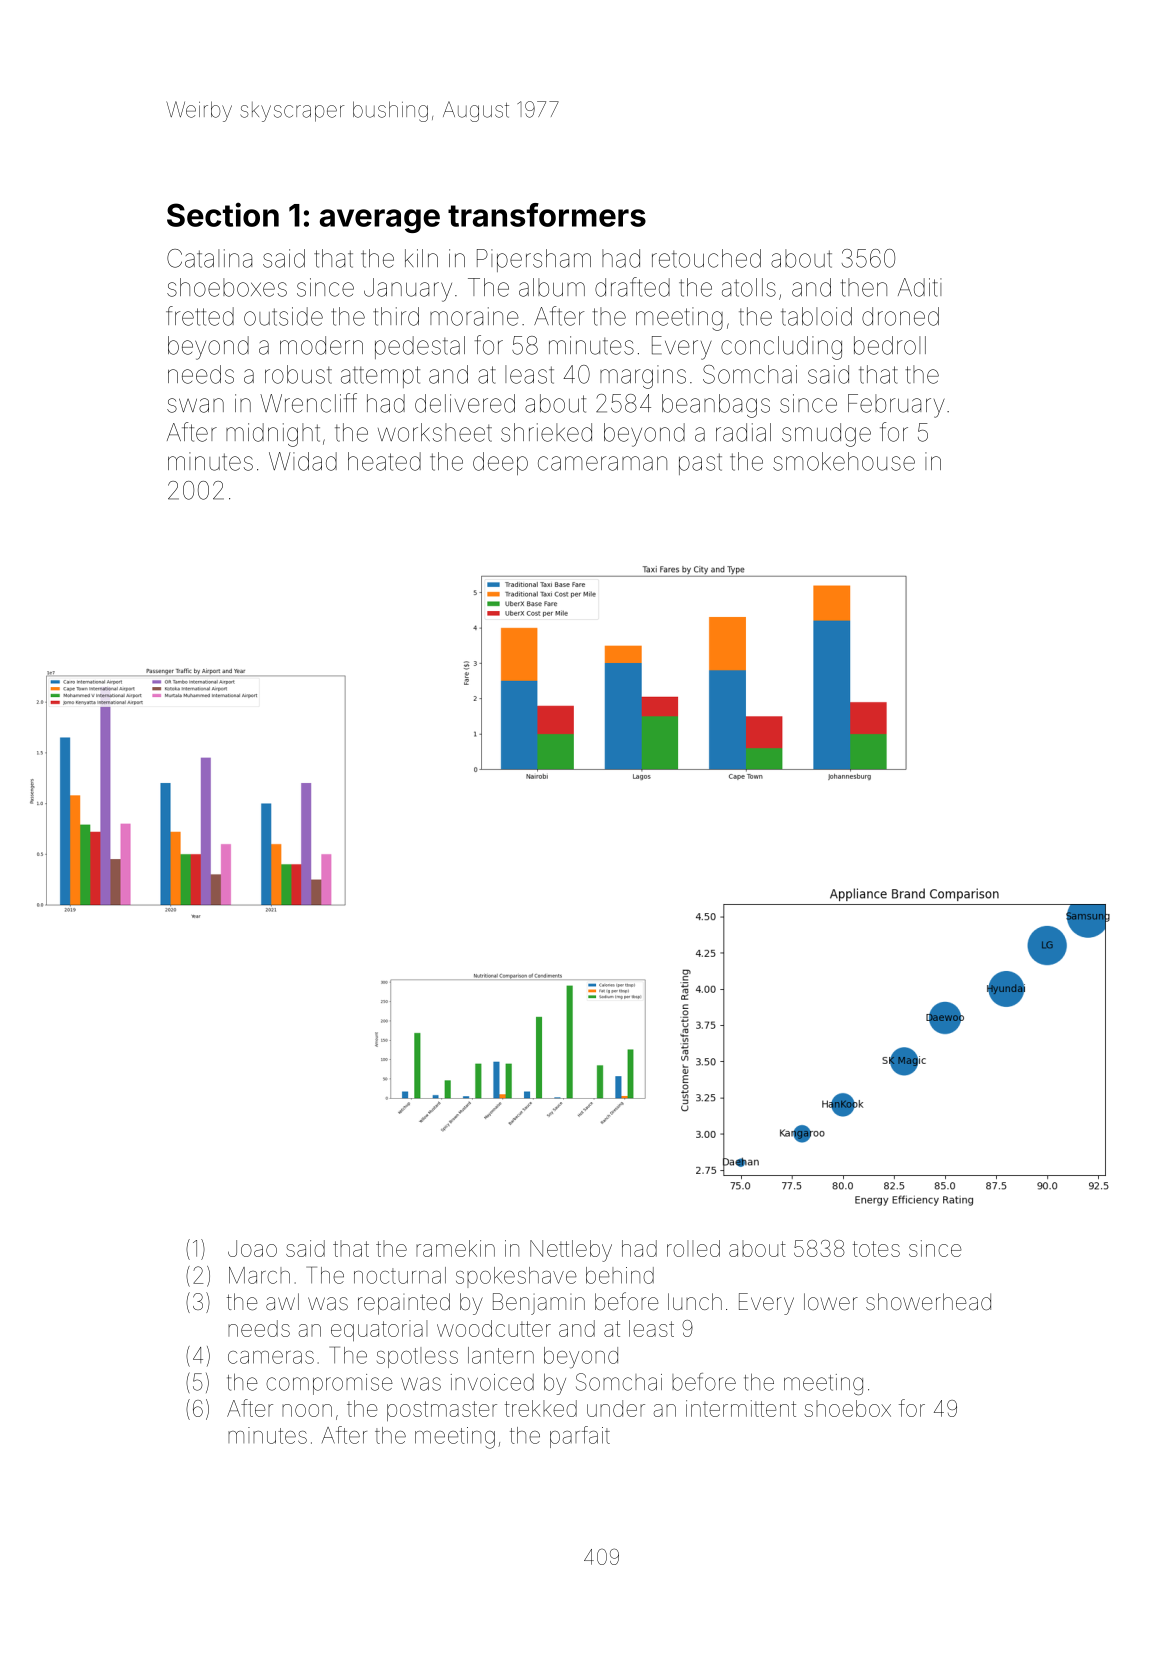 The height and width of the screenshot is (1654, 1165). Describe the element at coordinates (571, 1251) in the screenshot. I see `Nettleby` at that location.
